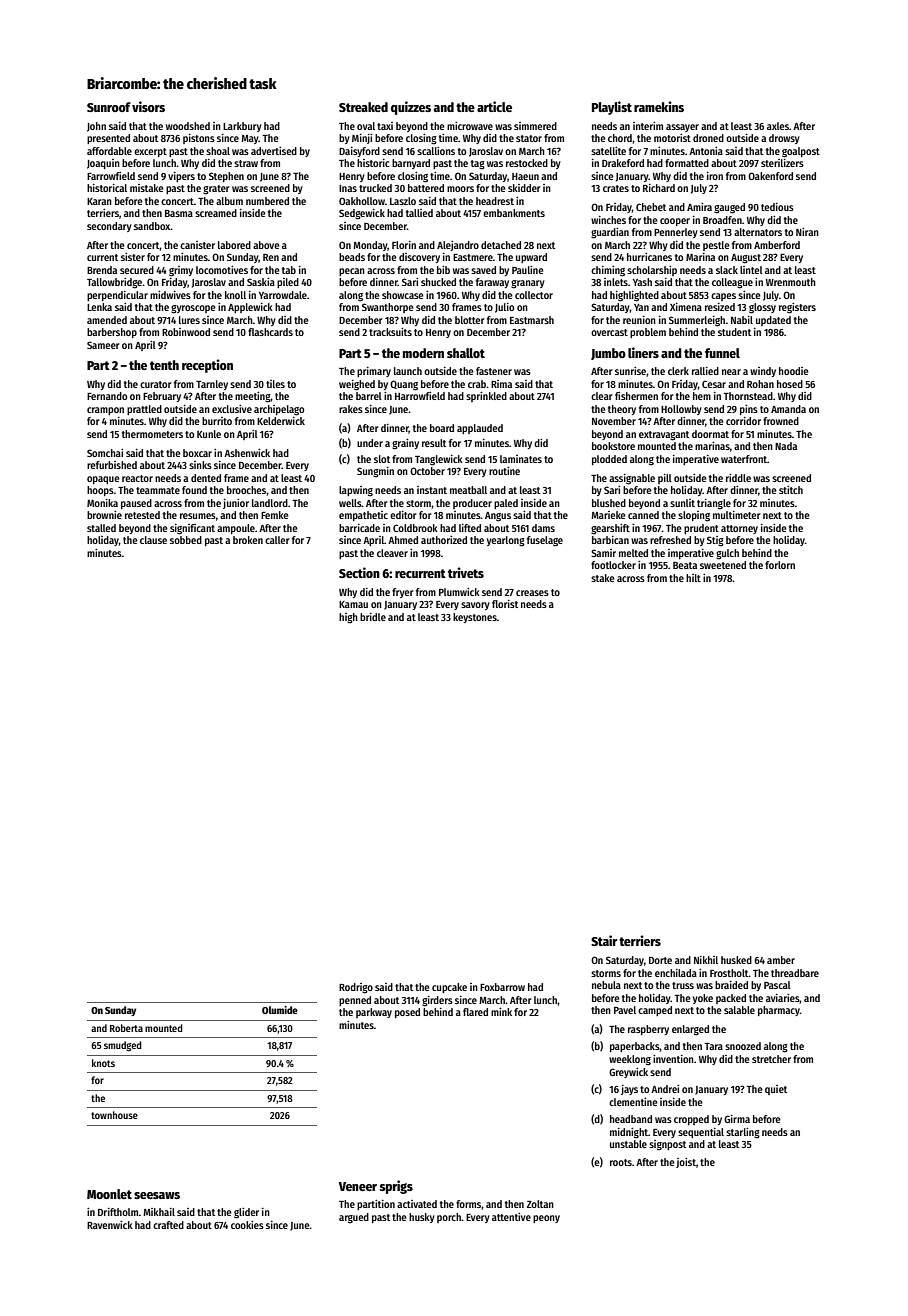 This screenshot has width=908, height=1316. What do you see at coordinates (686, 1163) in the screenshot?
I see `joist` at bounding box center [686, 1163].
